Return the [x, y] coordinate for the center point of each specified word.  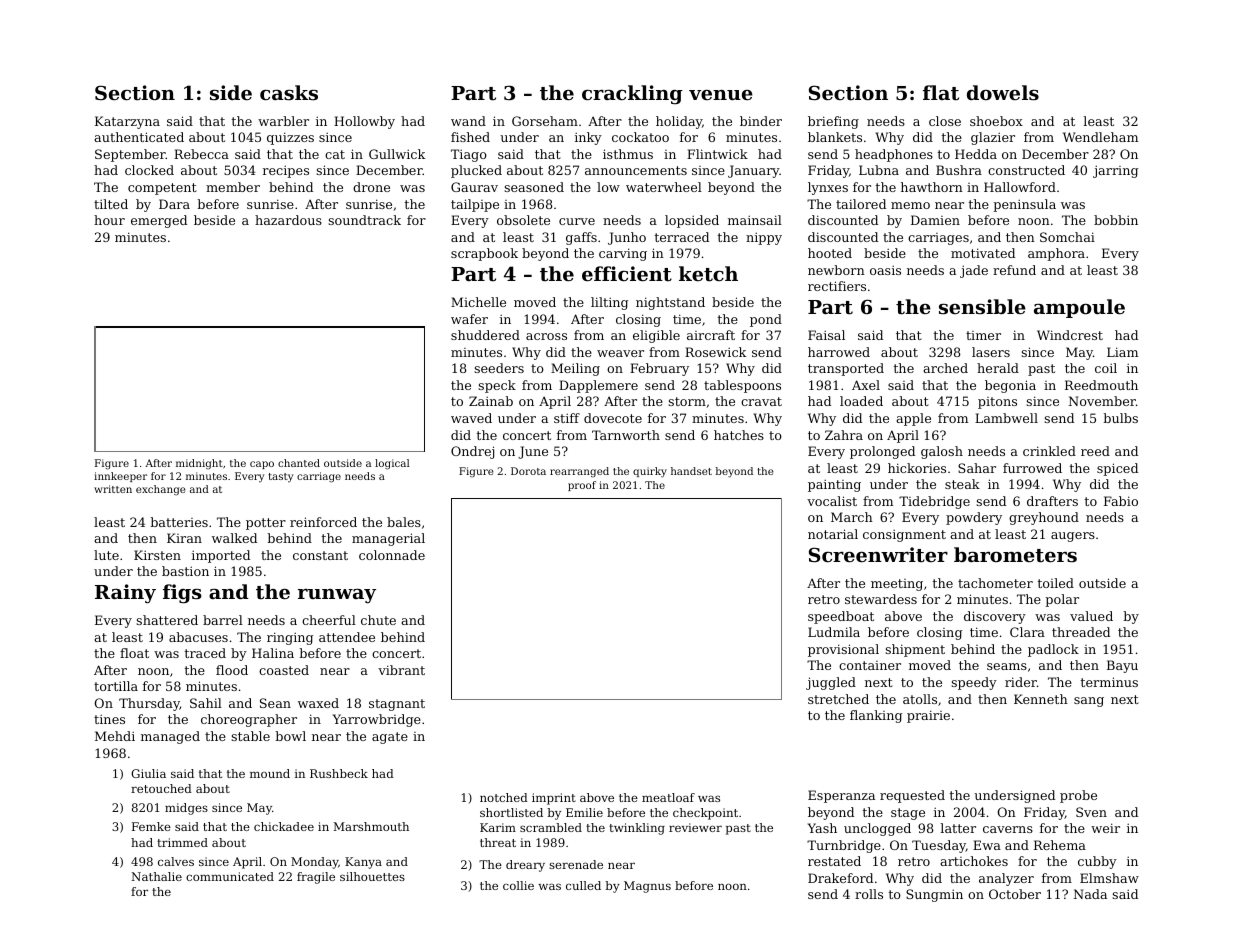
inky [588, 138]
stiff [567, 418]
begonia [1010, 386]
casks [289, 92]
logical [392, 464]
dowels [1003, 93]
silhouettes [372, 876]
